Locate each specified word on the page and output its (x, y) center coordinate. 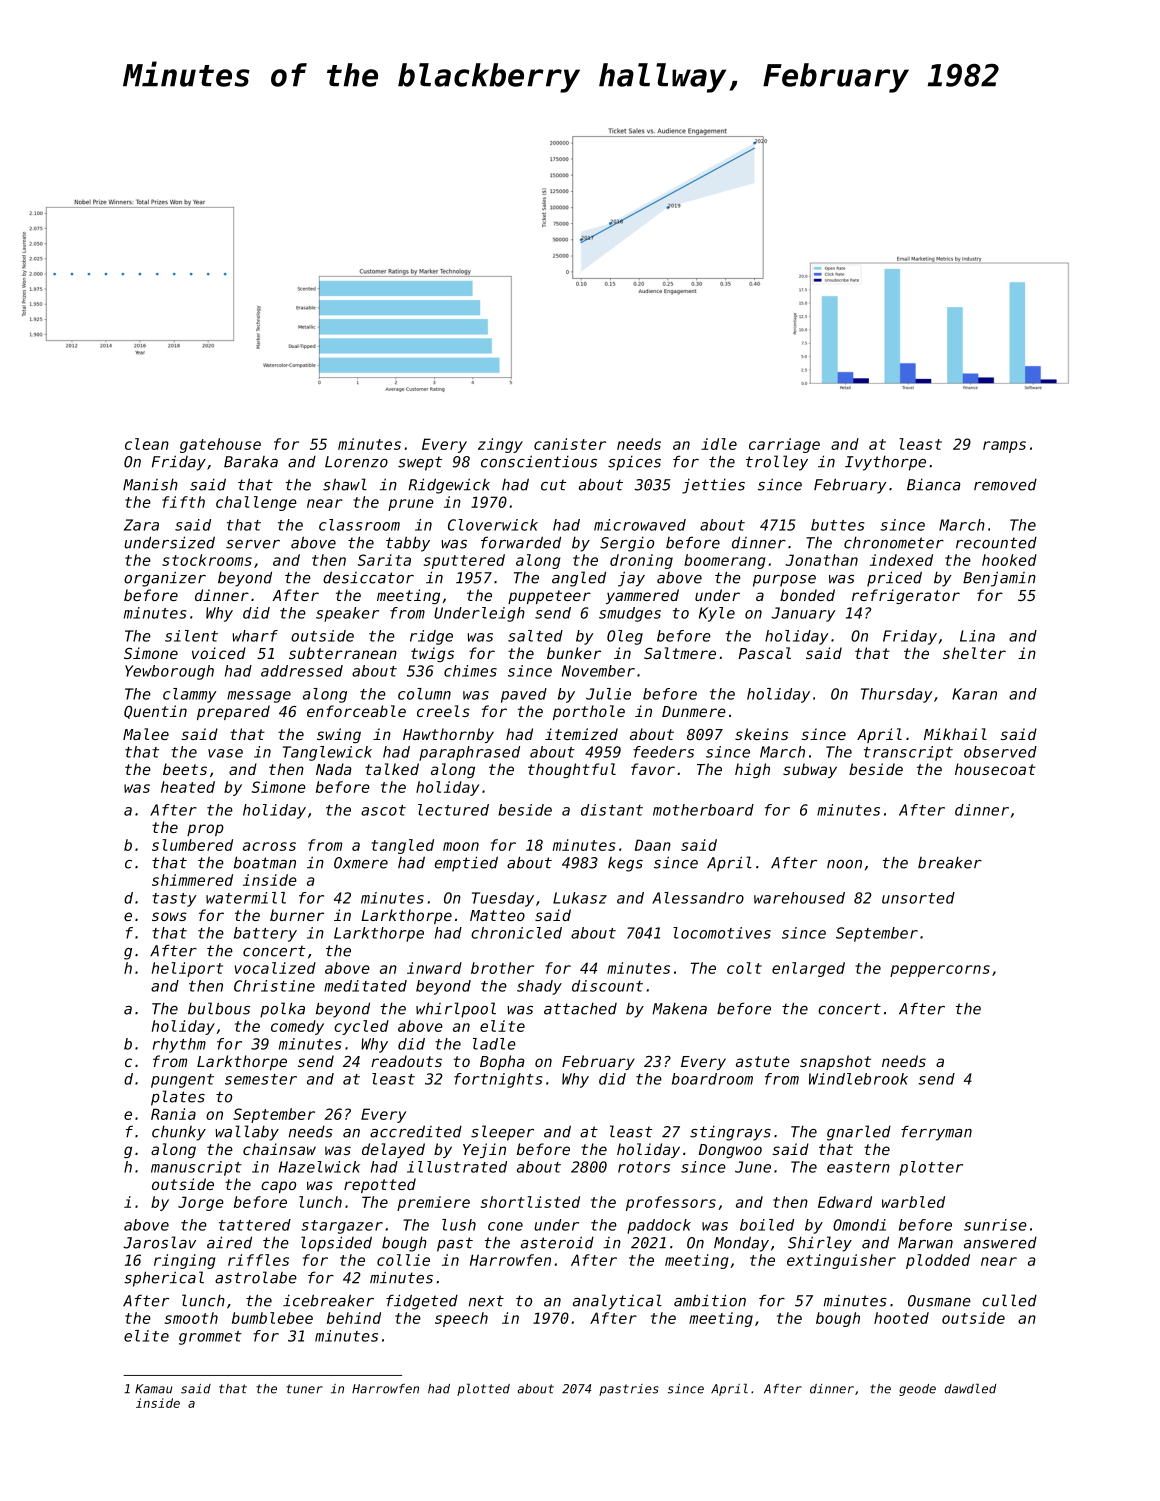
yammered (642, 596)
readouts (406, 1061)
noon (844, 864)
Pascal (764, 653)
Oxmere (361, 863)
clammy (190, 695)
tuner (305, 1389)
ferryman (936, 1133)
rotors (644, 1167)
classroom (359, 525)
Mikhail (955, 734)
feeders (663, 752)
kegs (625, 864)
